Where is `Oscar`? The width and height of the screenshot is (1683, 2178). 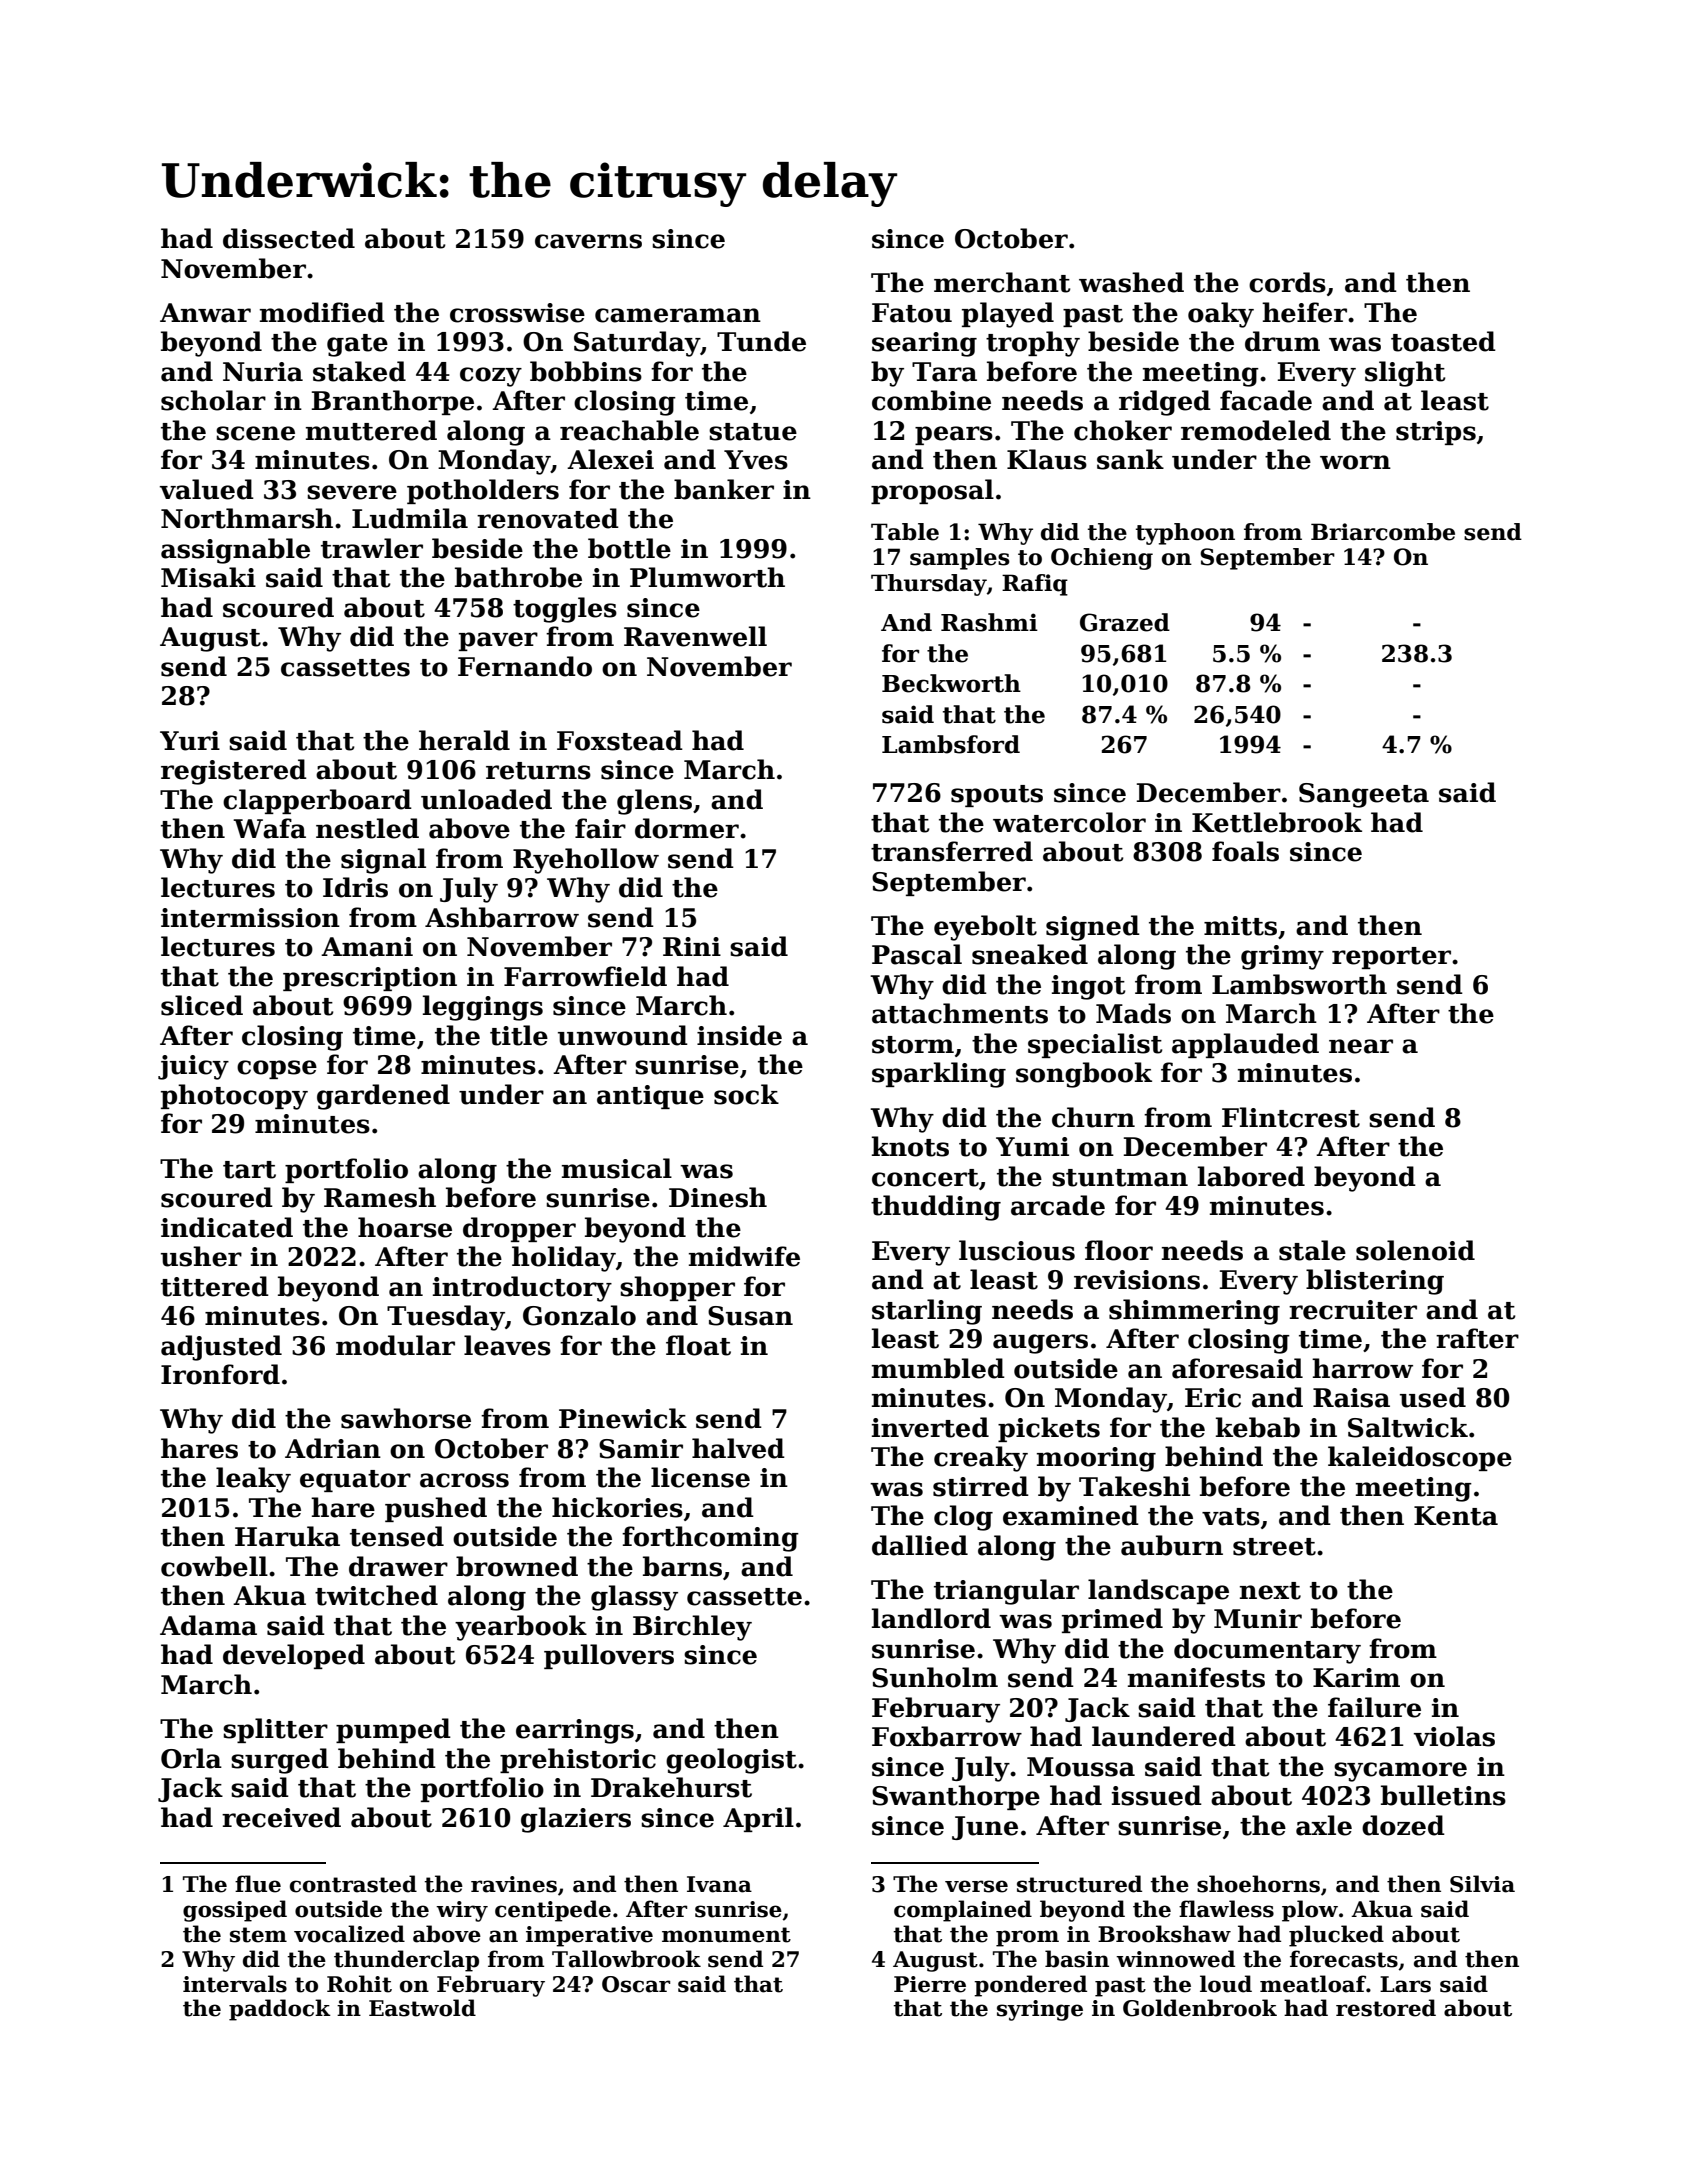
Oscar is located at coordinates (636, 1984).
